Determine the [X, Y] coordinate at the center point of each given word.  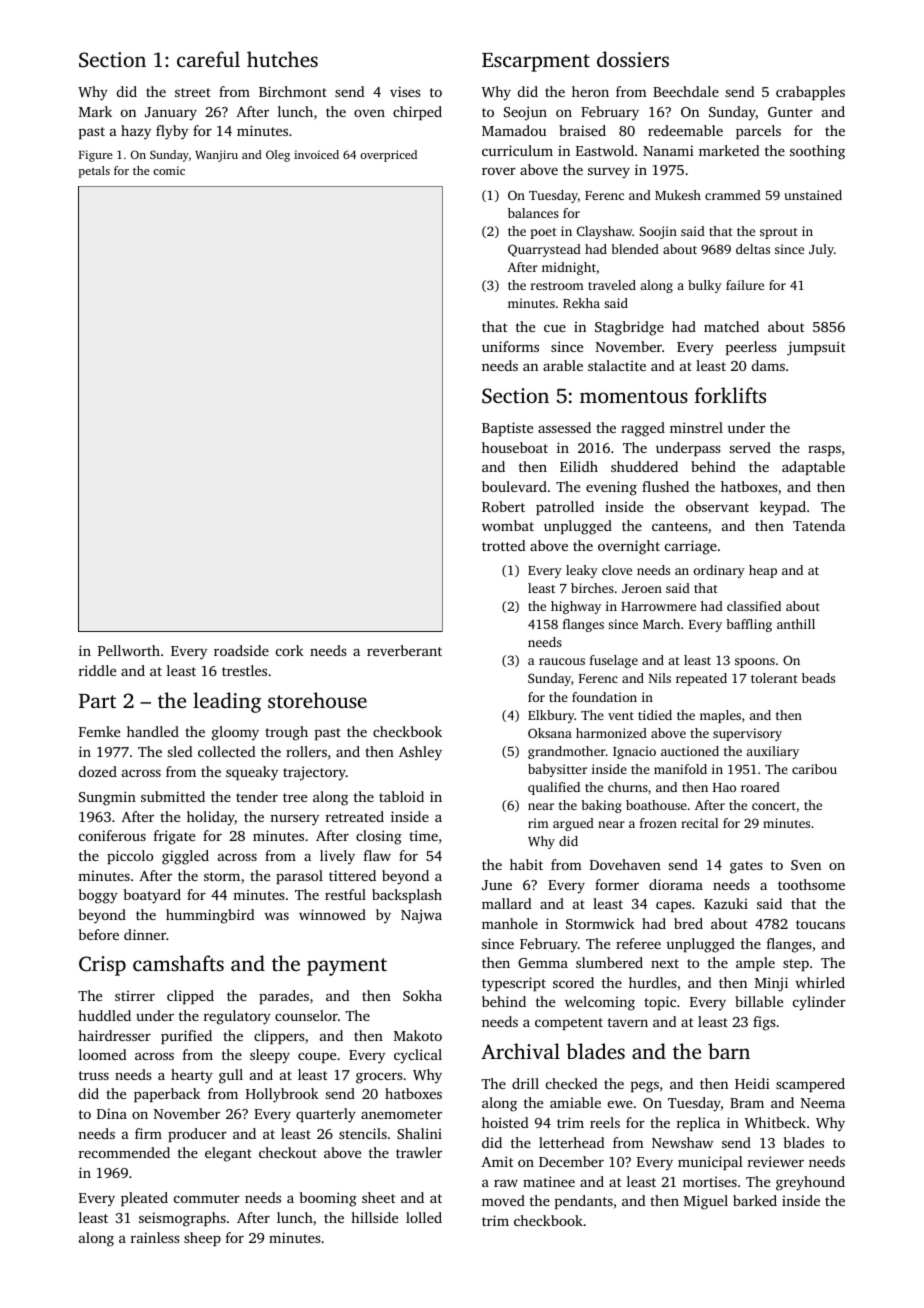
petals [94, 172]
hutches [282, 59]
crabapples [810, 93]
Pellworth [129, 650]
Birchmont [293, 91]
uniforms [510, 346]
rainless [155, 1237]
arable [563, 365]
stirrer [135, 995]
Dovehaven [625, 864]
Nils [660, 678]
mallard [507, 903]
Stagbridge [629, 328]
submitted [173, 796]
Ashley [420, 753]
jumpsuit [816, 348]
